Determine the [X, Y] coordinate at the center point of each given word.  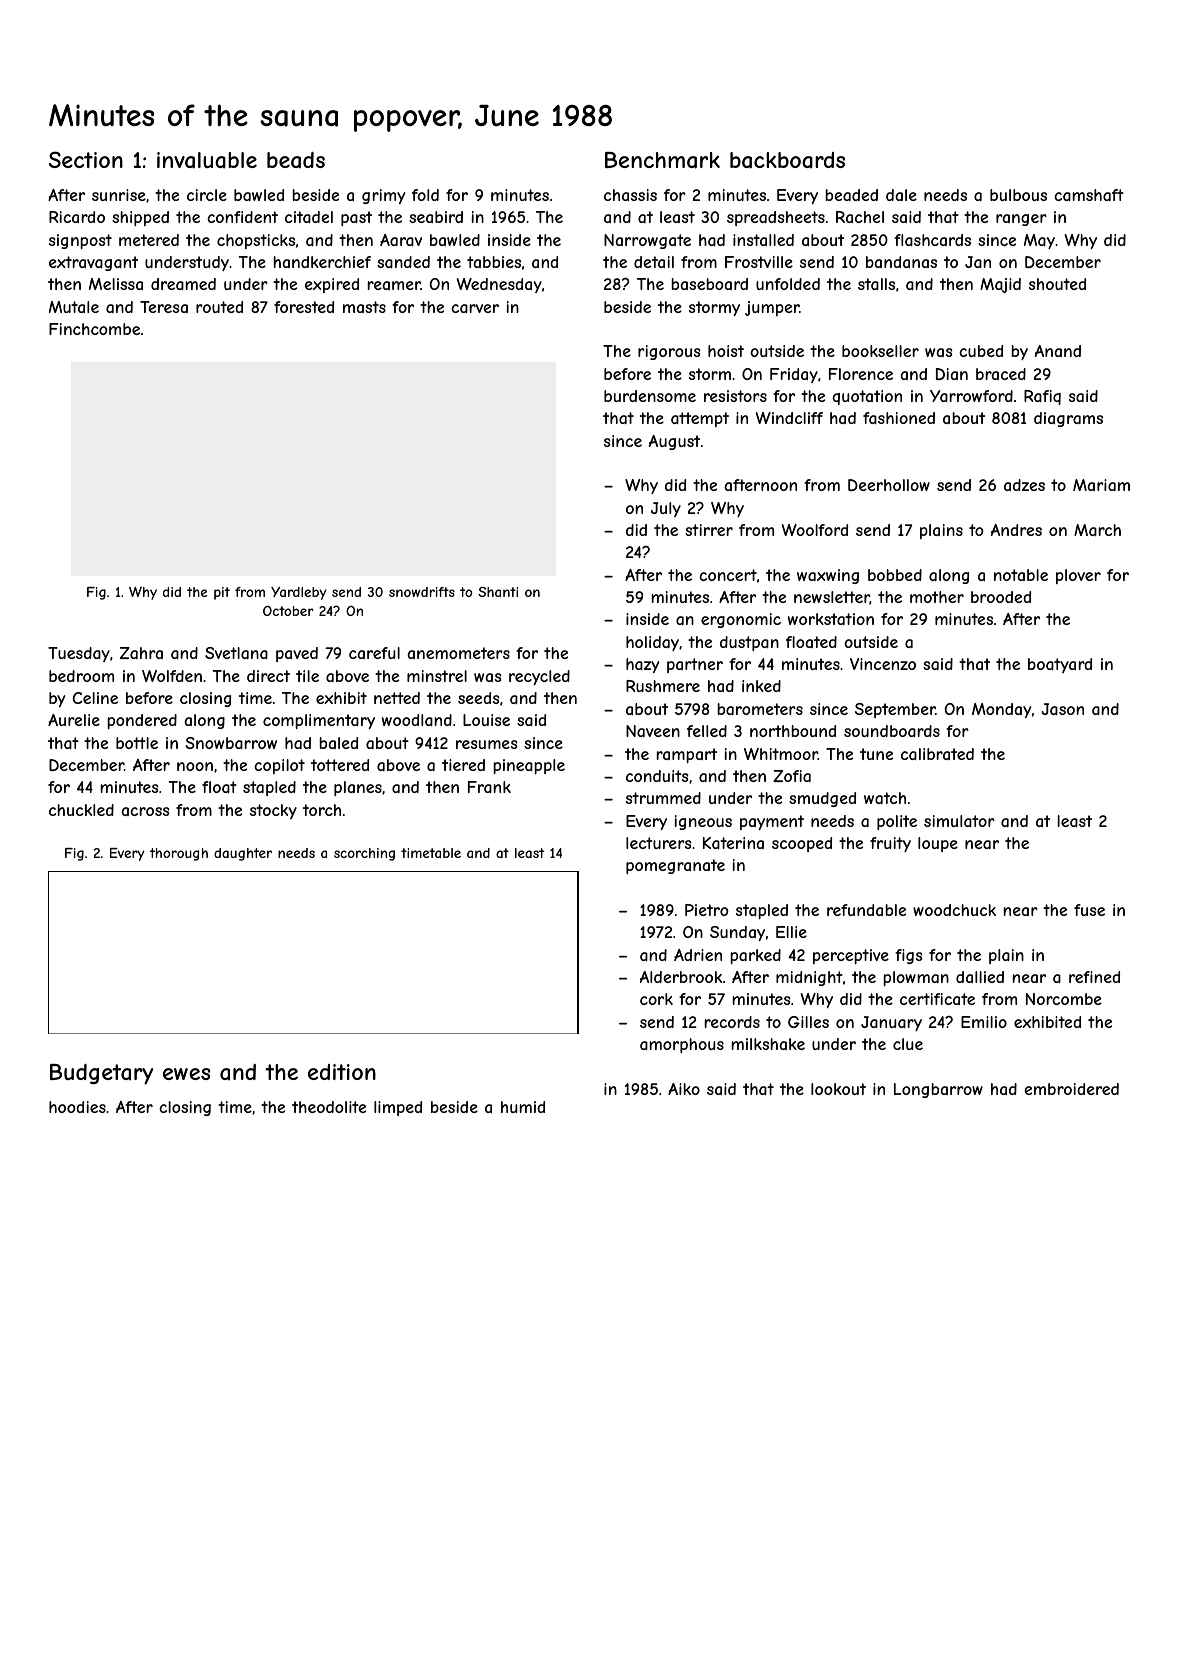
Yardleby [299, 593]
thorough [179, 854]
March [1097, 530]
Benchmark [662, 160]
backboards [787, 160]
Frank [489, 787]
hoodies [77, 1107]
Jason [1062, 709]
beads [296, 160]
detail [654, 262]
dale [901, 195]
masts [364, 307]
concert [728, 575]
